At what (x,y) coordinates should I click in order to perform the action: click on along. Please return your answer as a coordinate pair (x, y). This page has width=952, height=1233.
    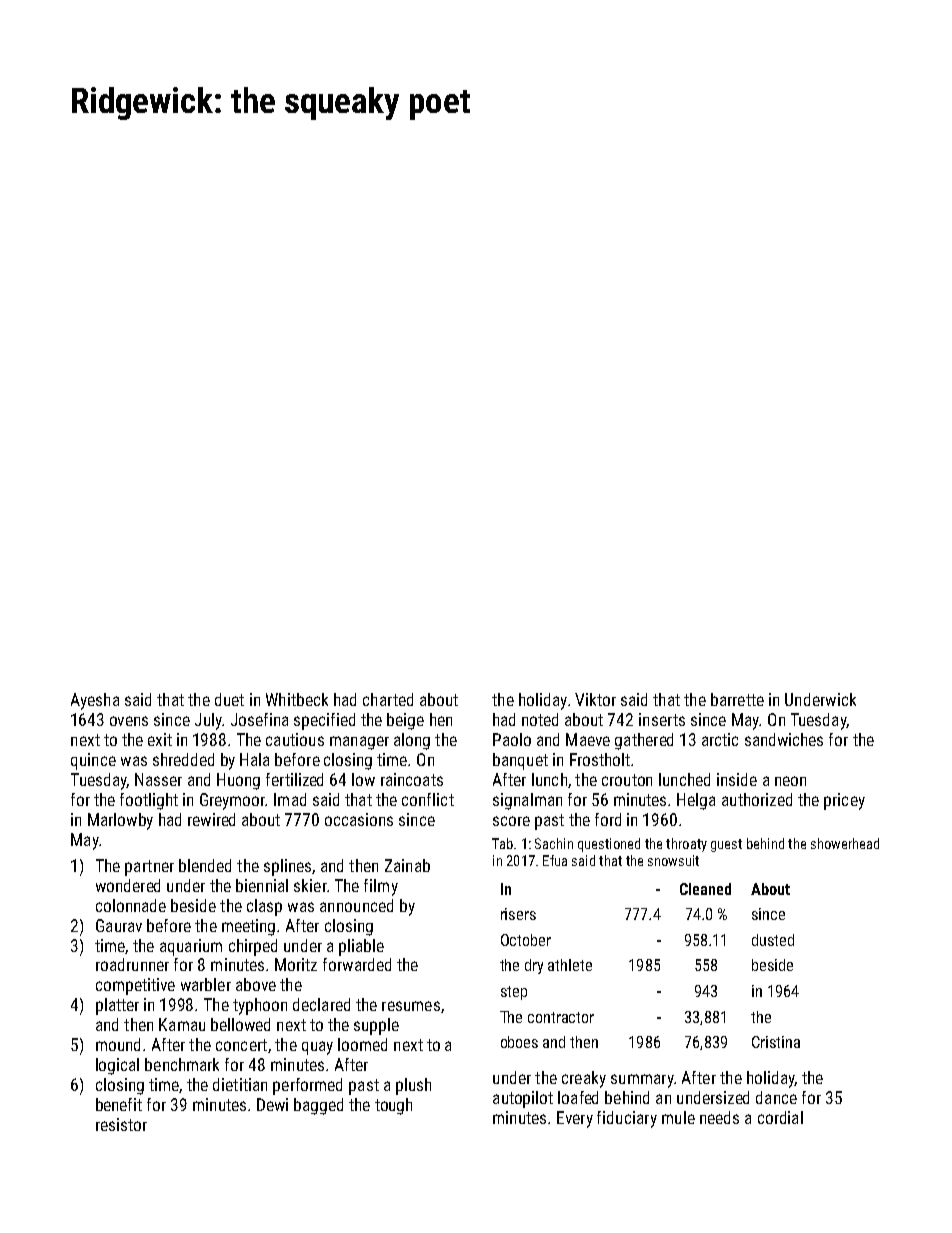
    Looking at the image, I should click on (412, 741).
